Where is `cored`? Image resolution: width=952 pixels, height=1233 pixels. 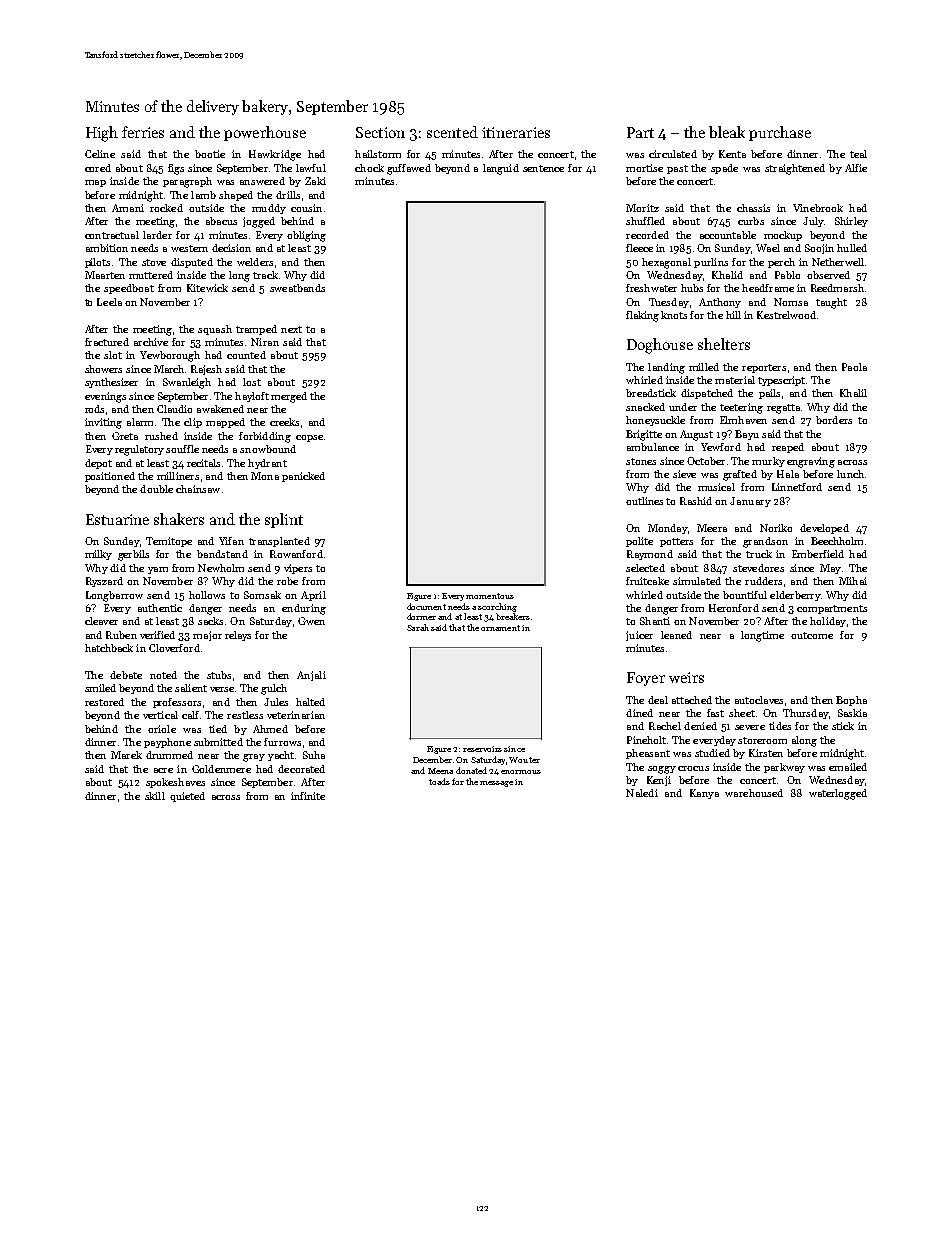 cored is located at coordinates (98, 168).
